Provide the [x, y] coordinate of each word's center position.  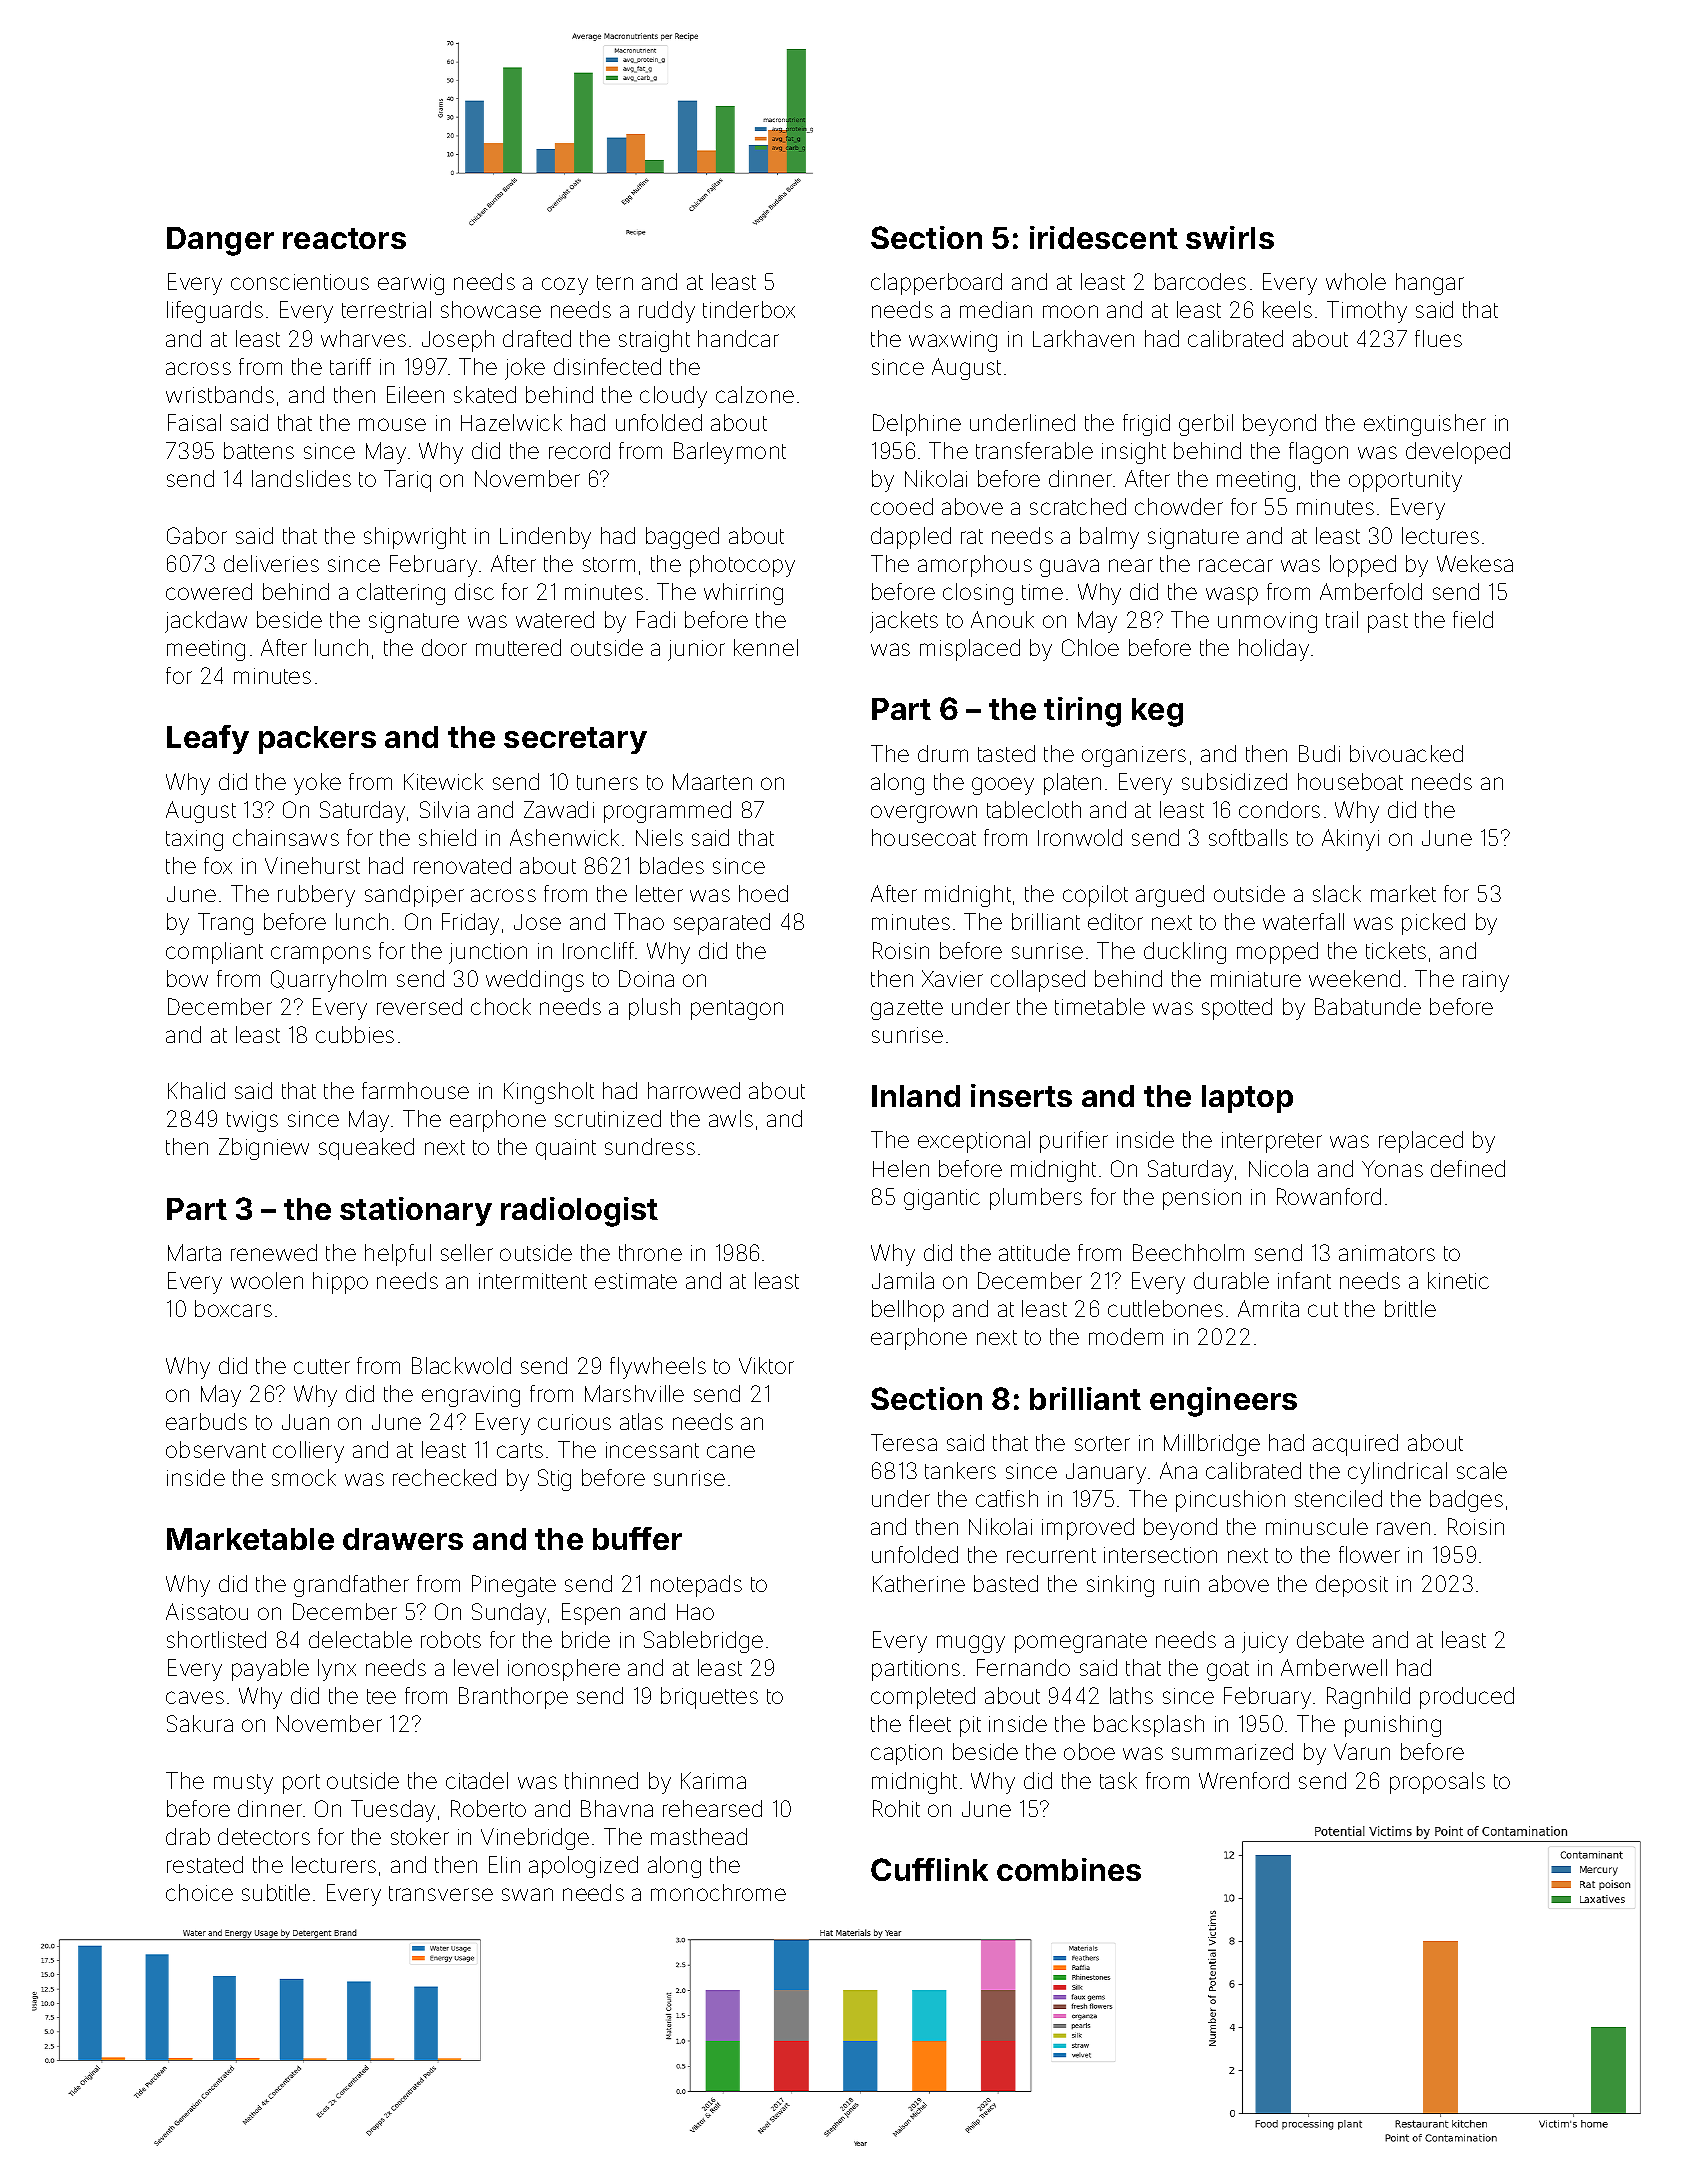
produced [1467, 1698]
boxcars [233, 1308]
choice [199, 1892]
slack [1337, 893]
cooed [902, 506]
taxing [194, 840]
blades [672, 865]
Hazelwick [511, 422]
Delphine [917, 425]
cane [731, 1451]
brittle [1410, 1308]
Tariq [407, 481]
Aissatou [207, 1611]
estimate [636, 1281]
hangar [1430, 284]
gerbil [1206, 425]
